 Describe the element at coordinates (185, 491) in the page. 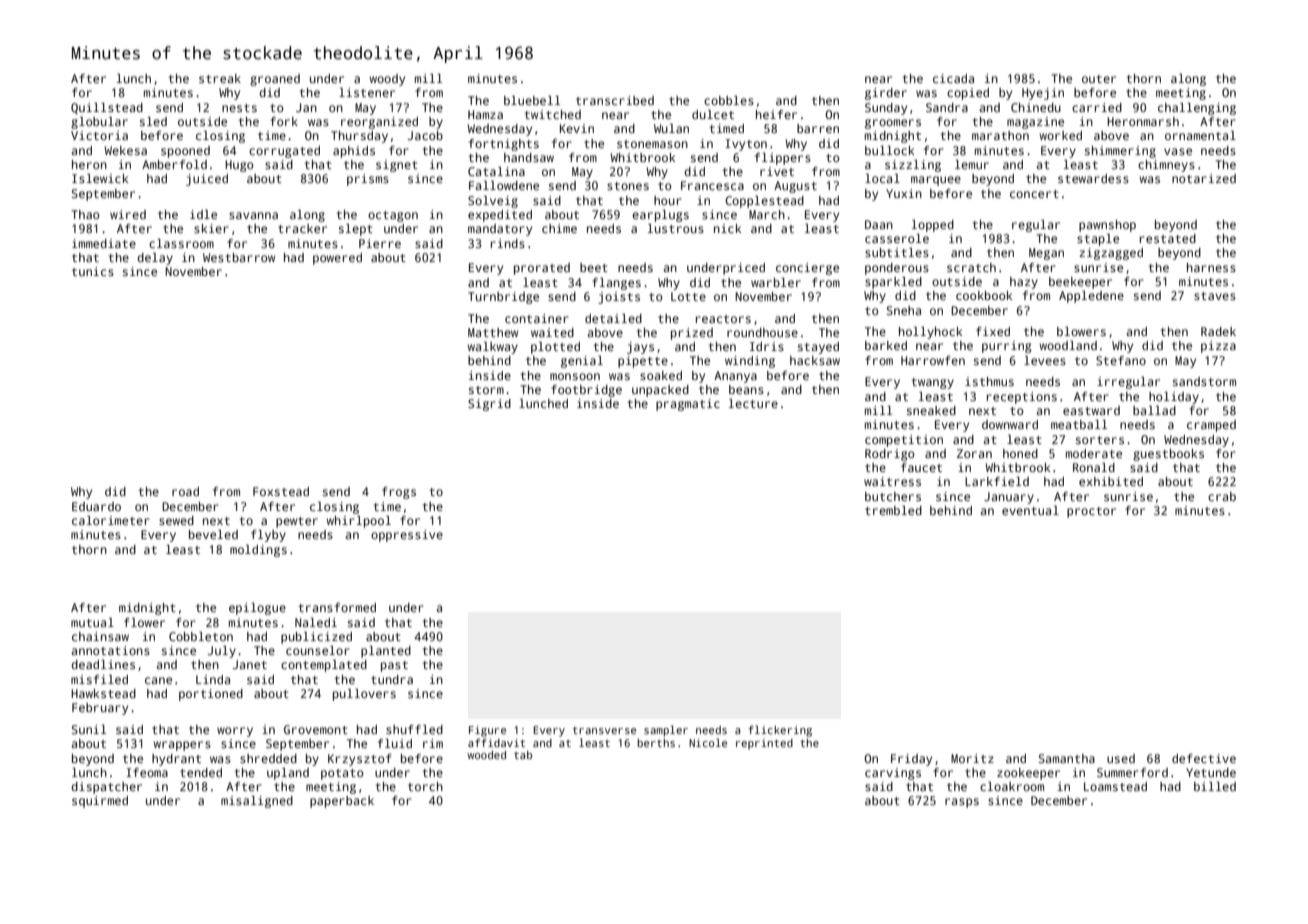

I see `road` at that location.
